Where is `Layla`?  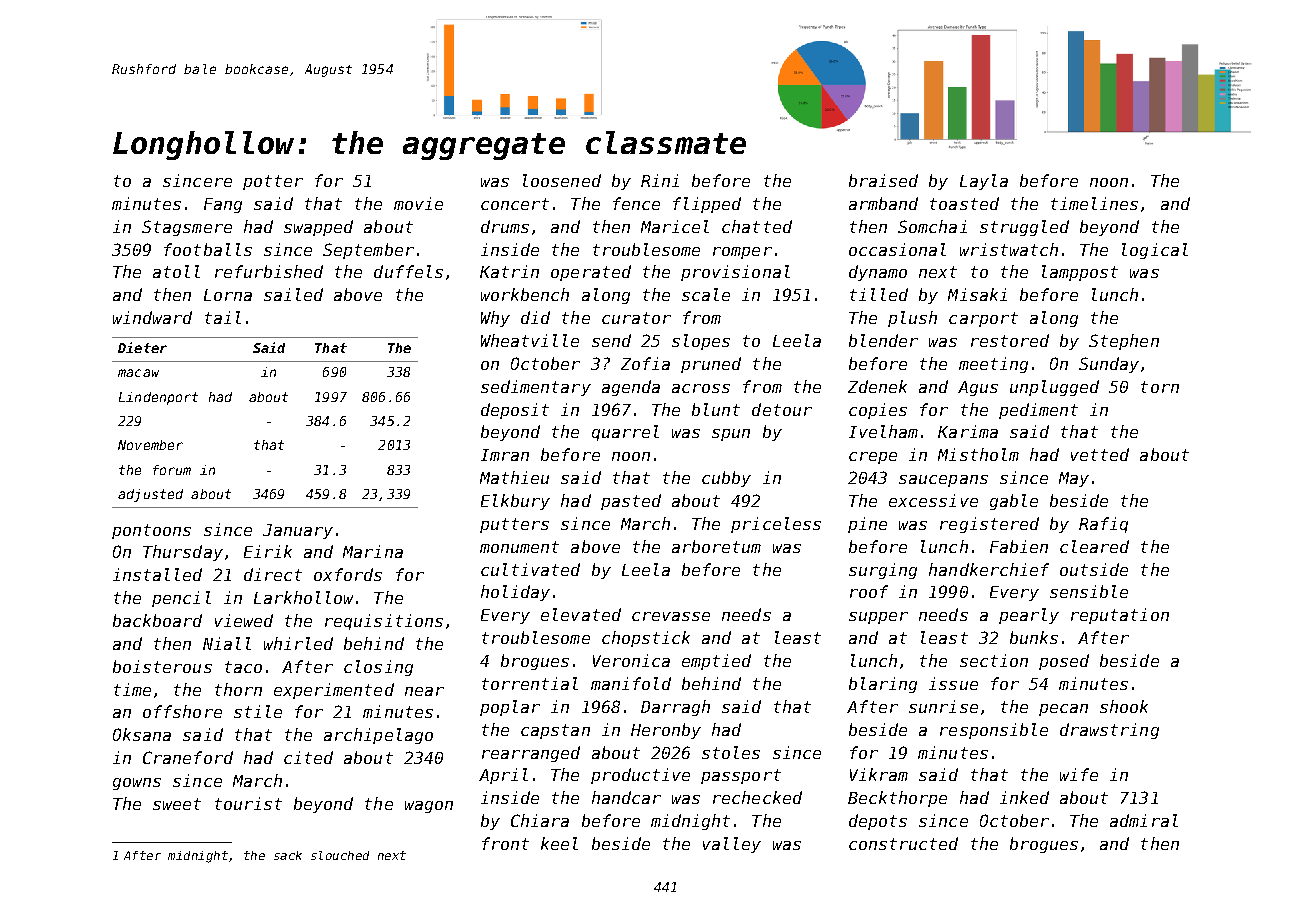
Layla is located at coordinates (984, 182).
